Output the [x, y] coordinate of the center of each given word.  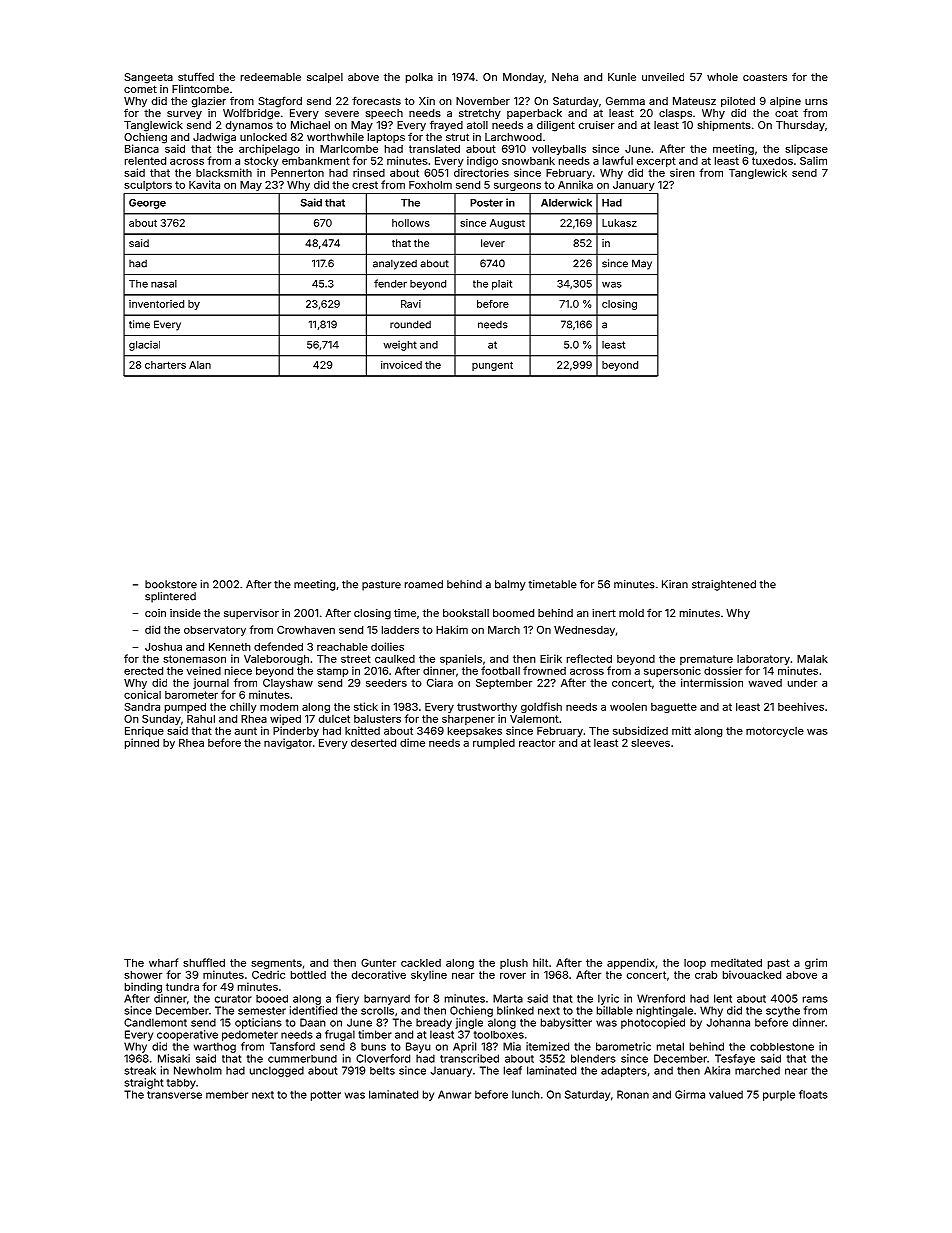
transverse [174, 1095]
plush [514, 964]
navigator [288, 743]
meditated [736, 962]
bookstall [466, 613]
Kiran [675, 584]
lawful [618, 160]
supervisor [251, 614]
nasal [164, 284]
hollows [411, 223]
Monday [523, 78]
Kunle [622, 77]
